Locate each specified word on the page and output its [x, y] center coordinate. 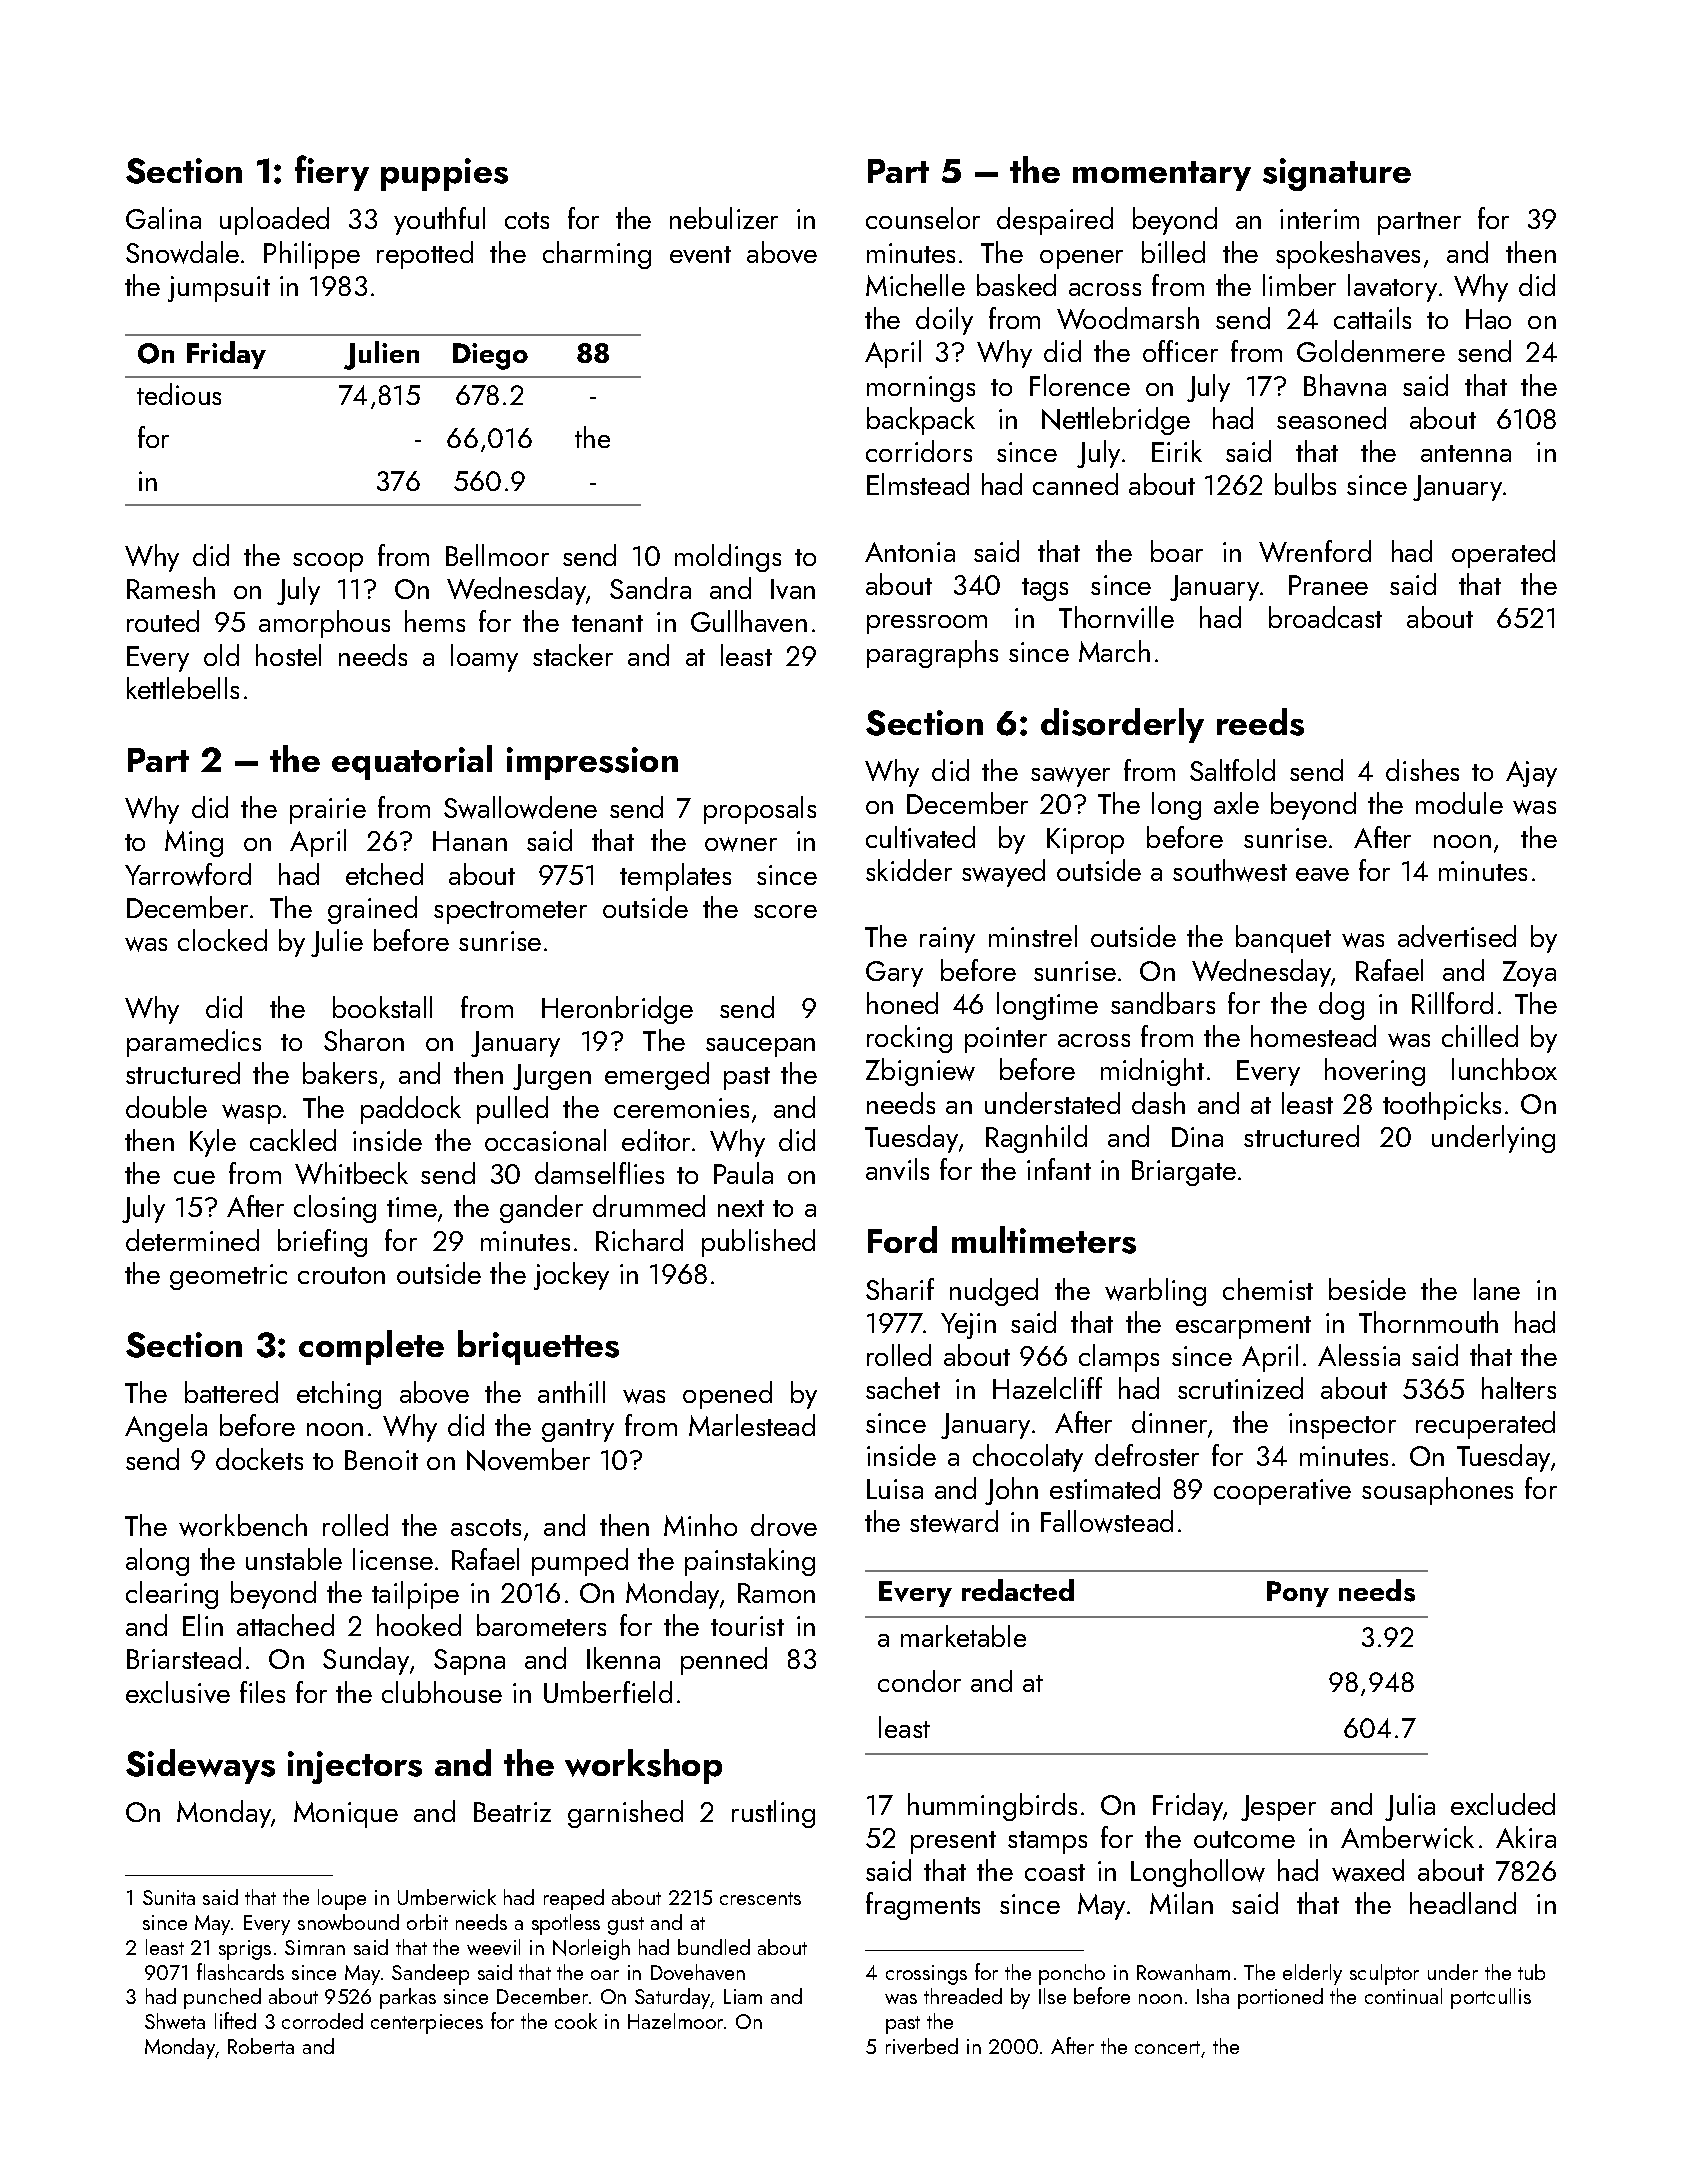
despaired [1055, 221]
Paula [743, 1173]
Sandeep [430, 1974]
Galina [163, 218]
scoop [328, 562]
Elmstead [918, 484]
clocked [222, 940]
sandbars [1163, 1003]
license [393, 1559]
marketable [963, 1636]
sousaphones [1437, 1491]
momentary [1162, 176]
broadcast [1325, 617]
